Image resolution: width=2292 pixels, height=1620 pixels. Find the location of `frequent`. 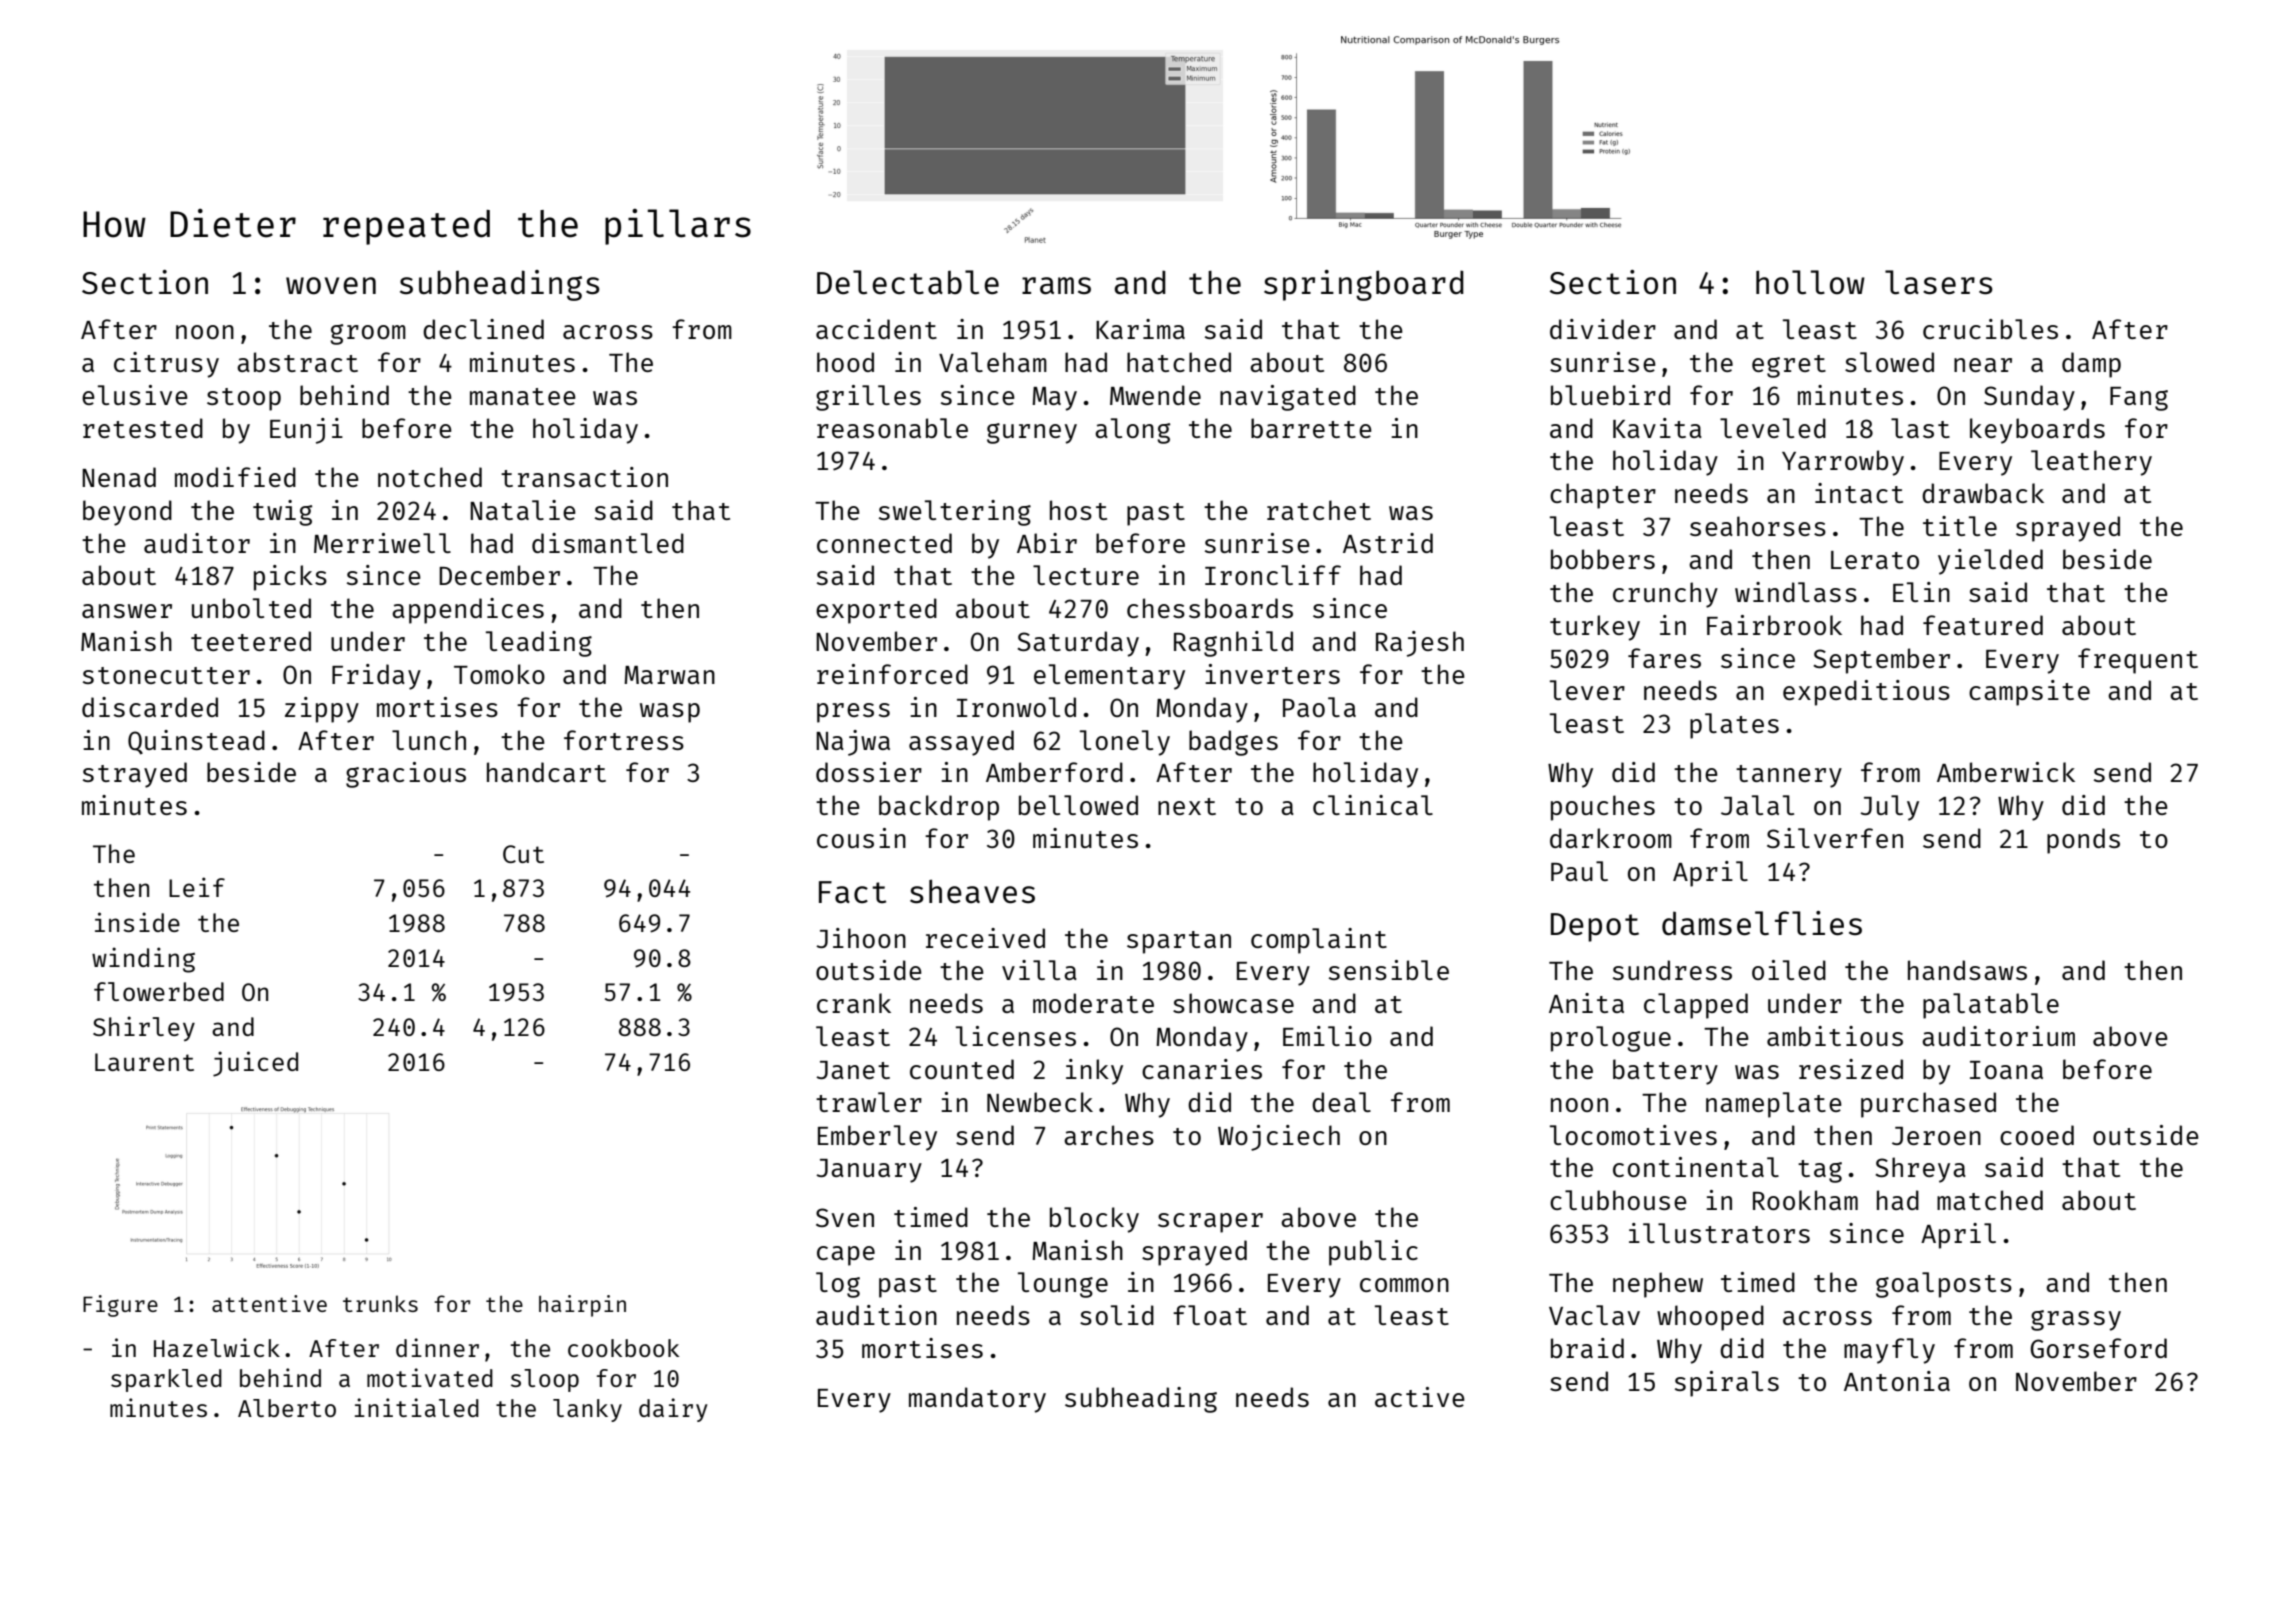

frequent is located at coordinates (2138, 661).
